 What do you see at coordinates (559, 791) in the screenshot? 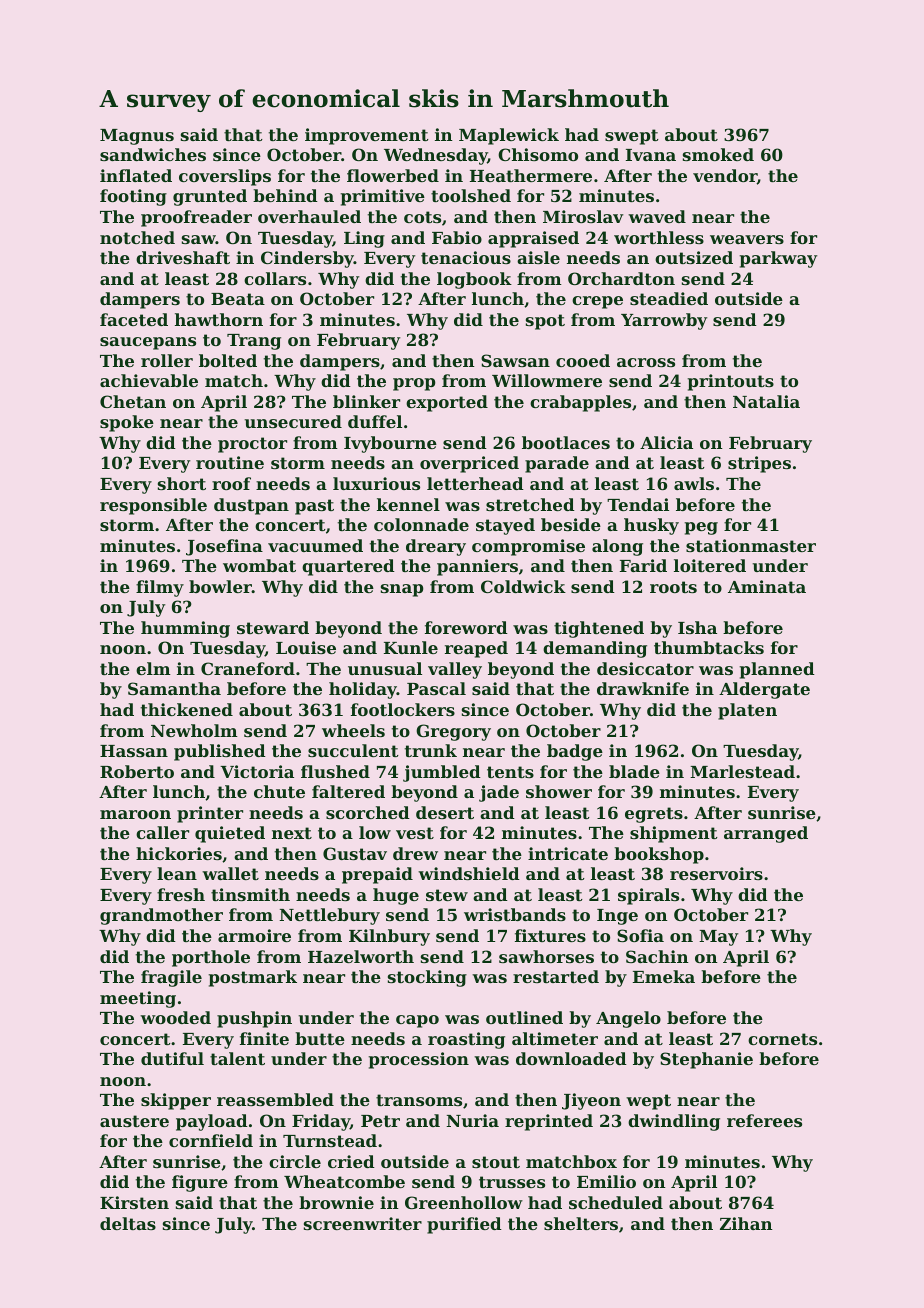
I see `shower` at bounding box center [559, 791].
